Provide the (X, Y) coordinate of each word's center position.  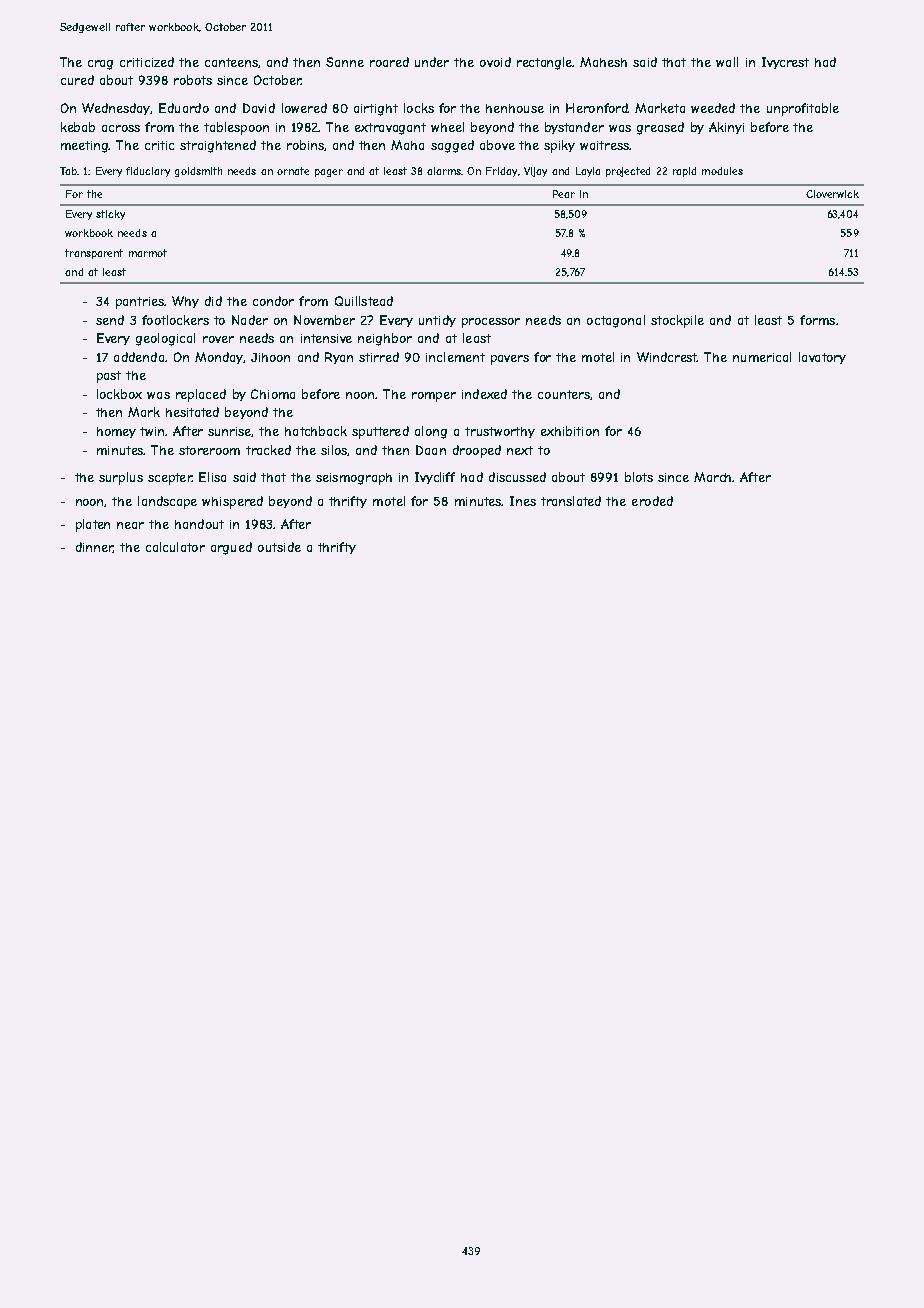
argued (231, 548)
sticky (110, 215)
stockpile (677, 321)
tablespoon (236, 128)
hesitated (192, 412)
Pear (564, 194)
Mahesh (603, 62)
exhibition (570, 431)
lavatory (822, 358)
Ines (523, 501)
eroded (652, 501)
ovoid (495, 62)
